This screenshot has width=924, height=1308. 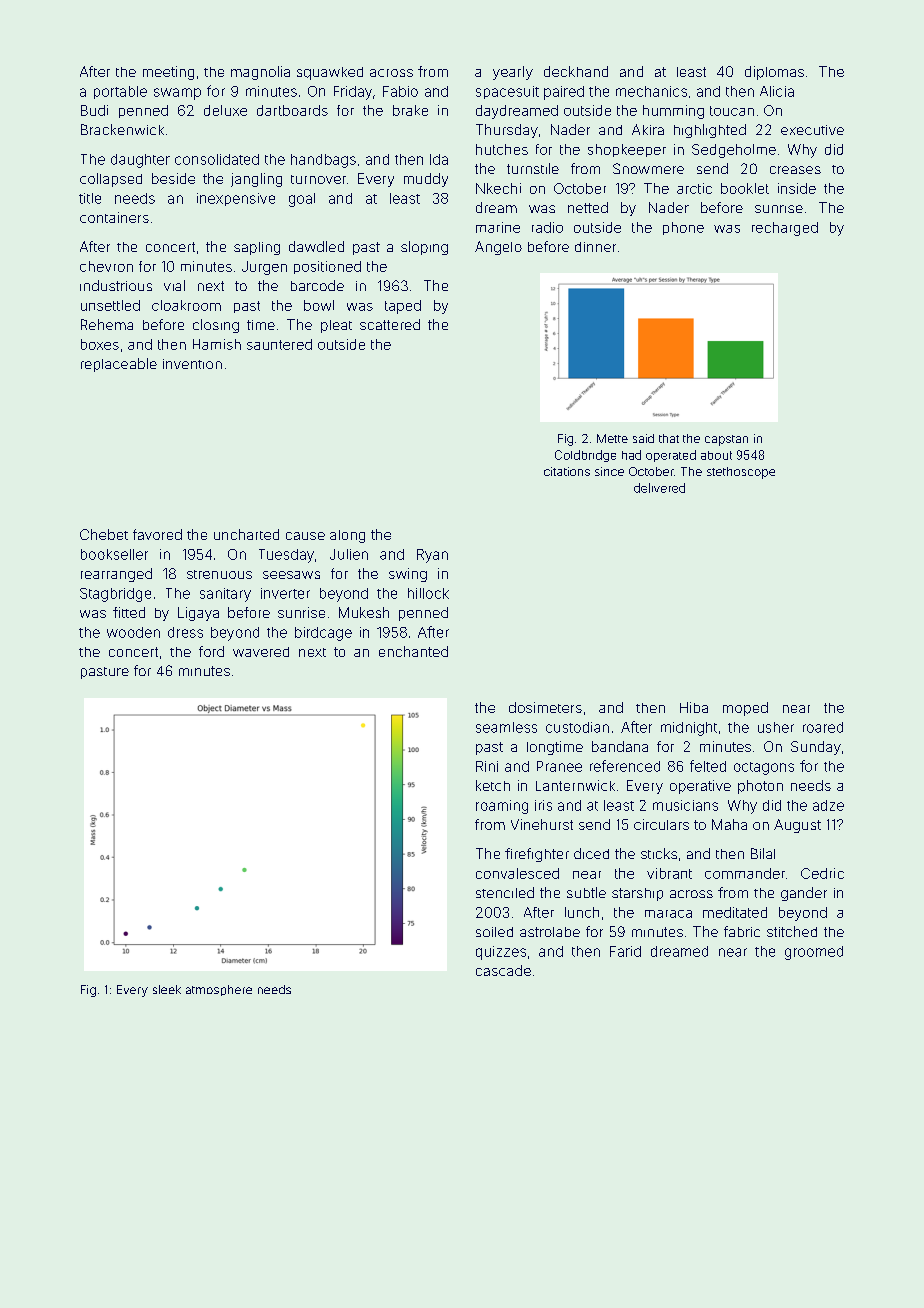 What do you see at coordinates (279, 344) in the screenshot?
I see `sauntered` at bounding box center [279, 344].
